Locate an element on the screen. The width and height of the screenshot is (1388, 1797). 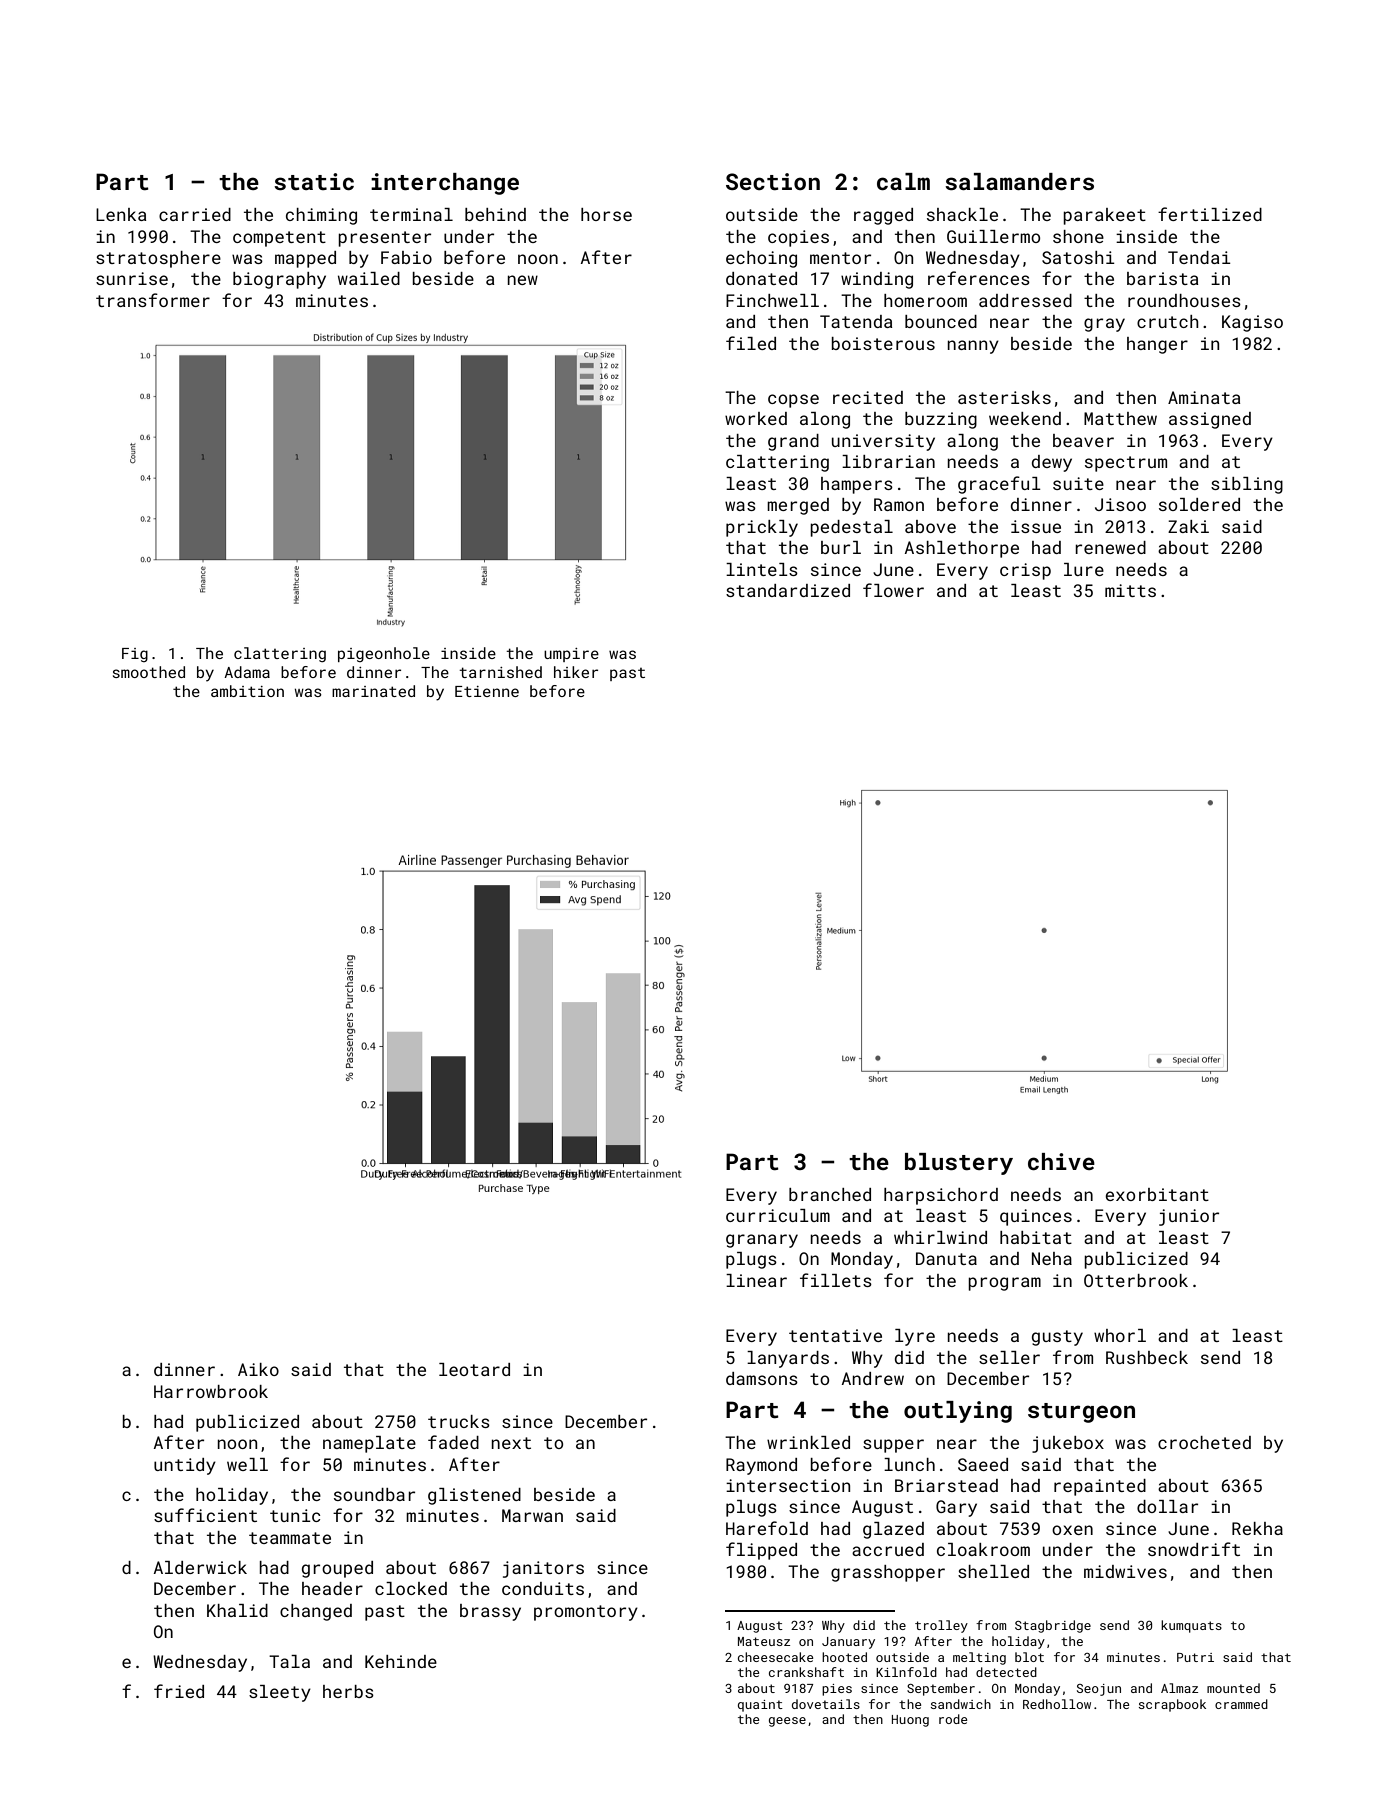
Etienne is located at coordinates (487, 691).
